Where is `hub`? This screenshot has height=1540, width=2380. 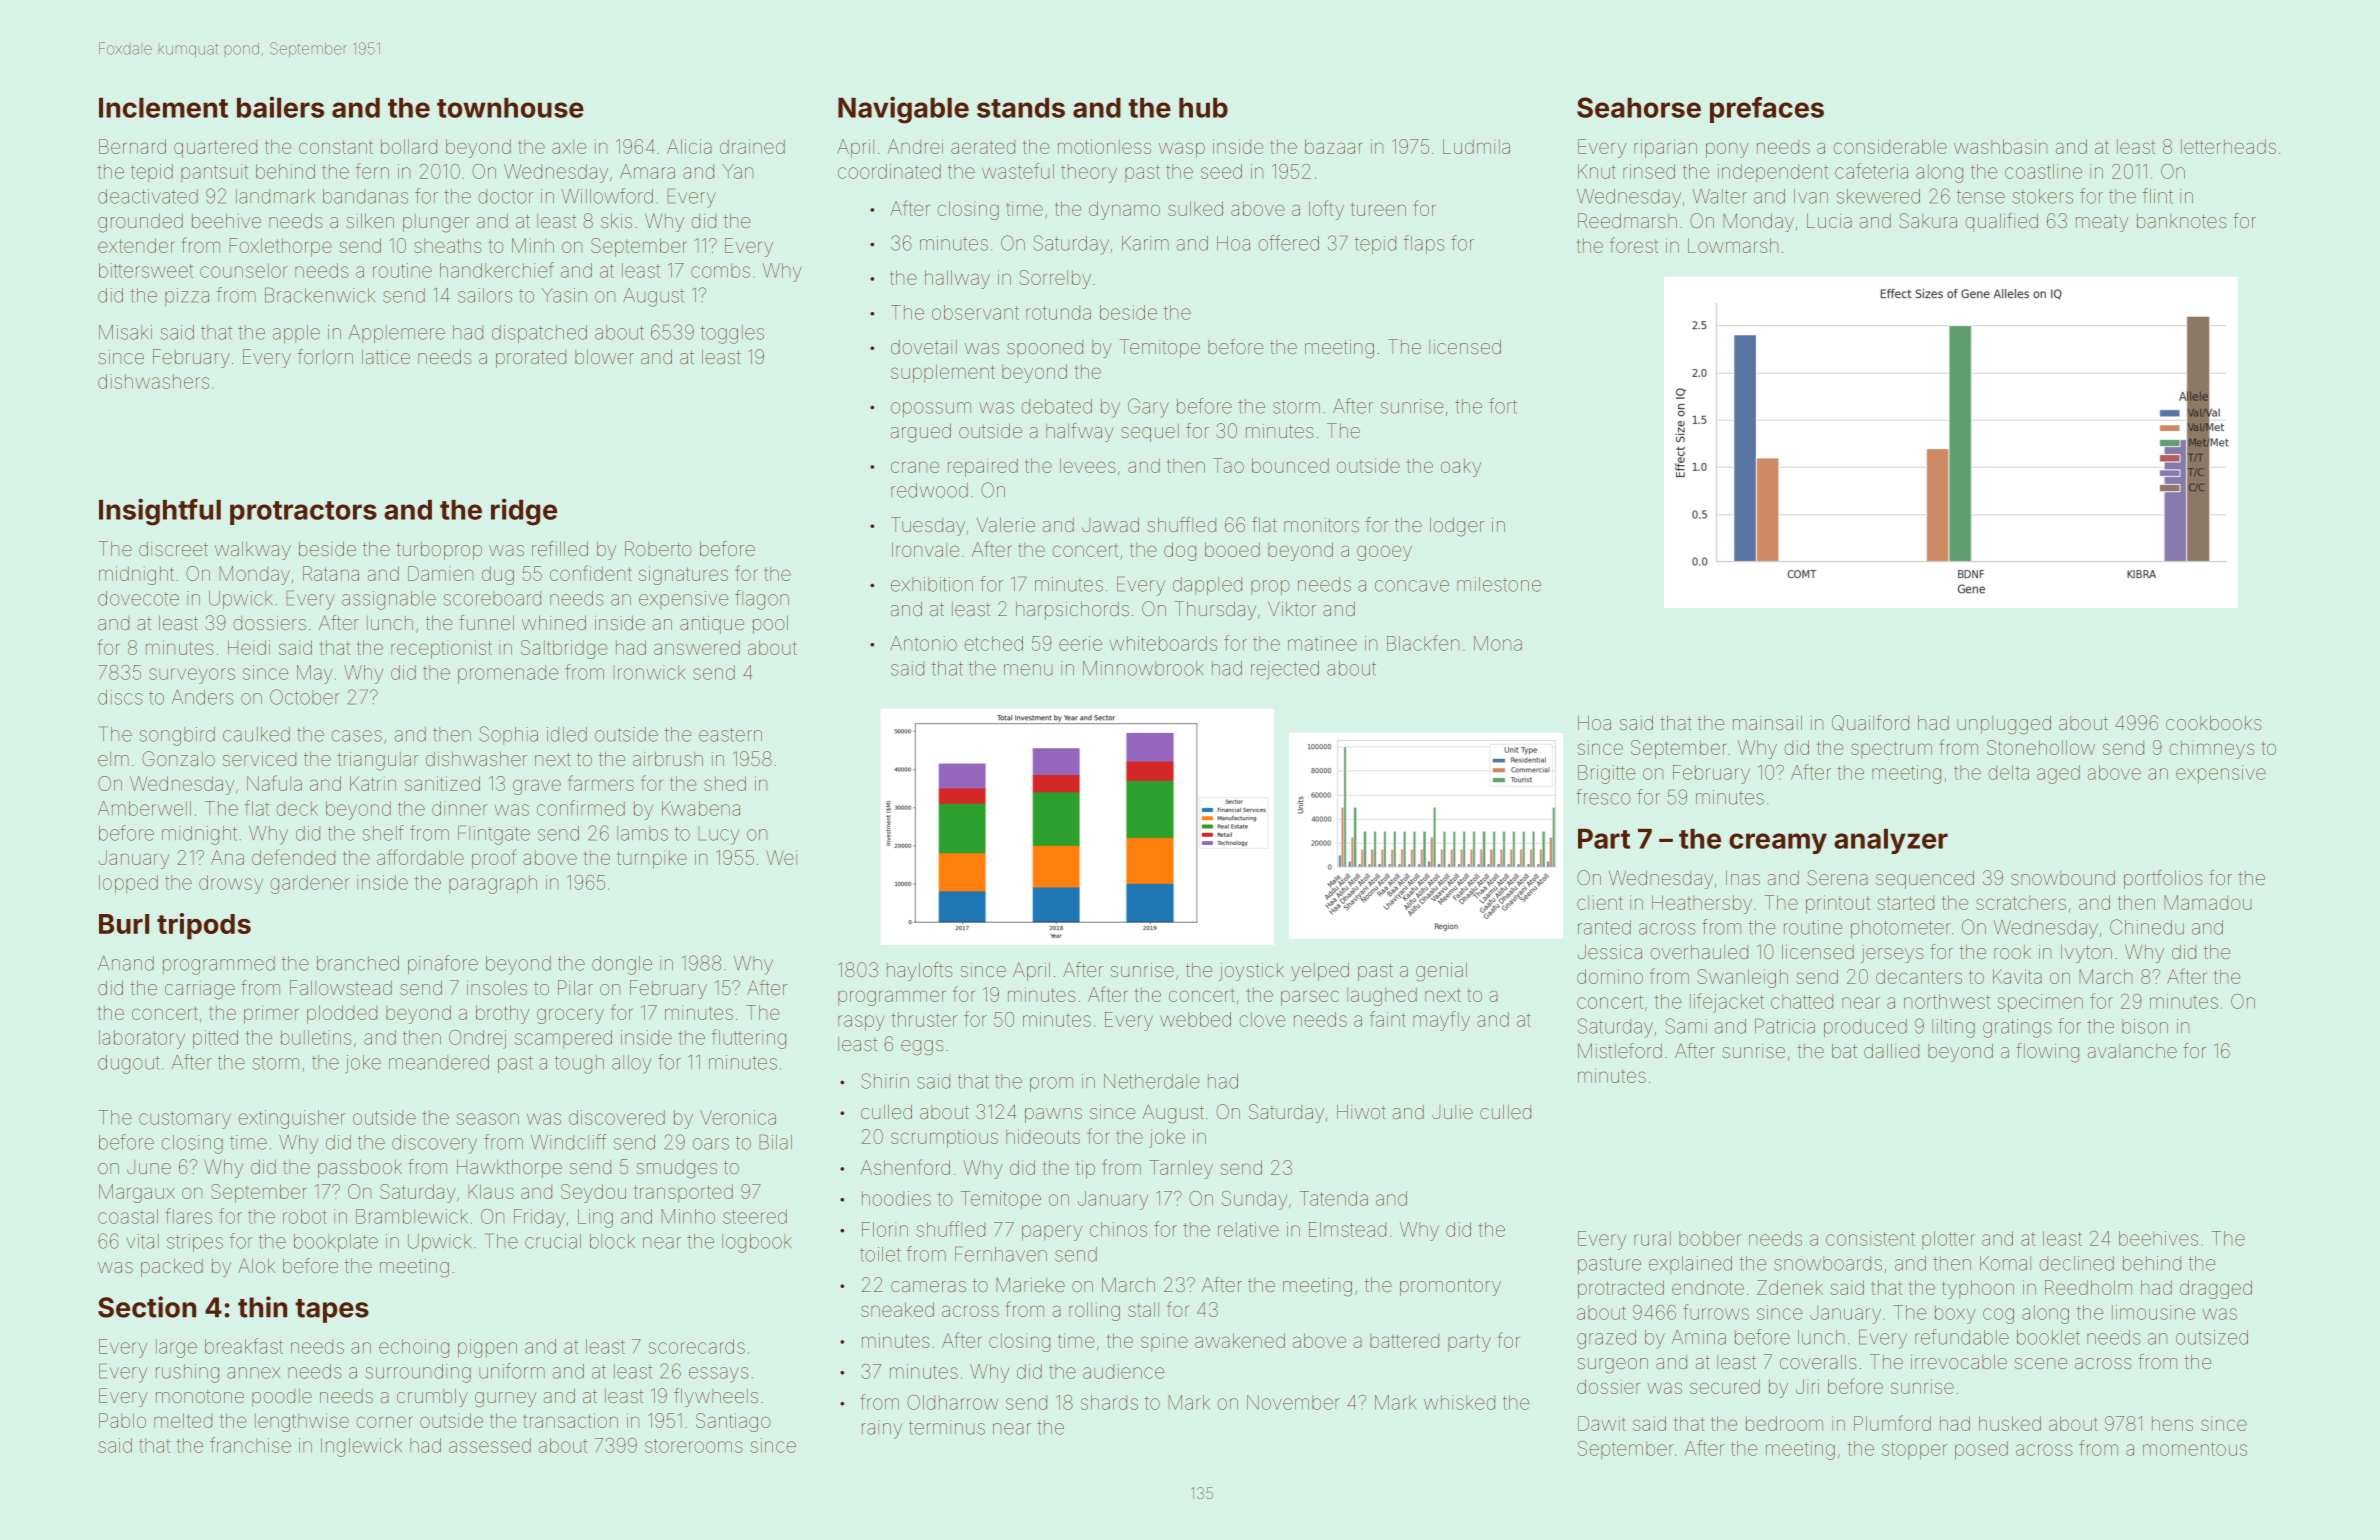
hub is located at coordinates (1203, 108).
